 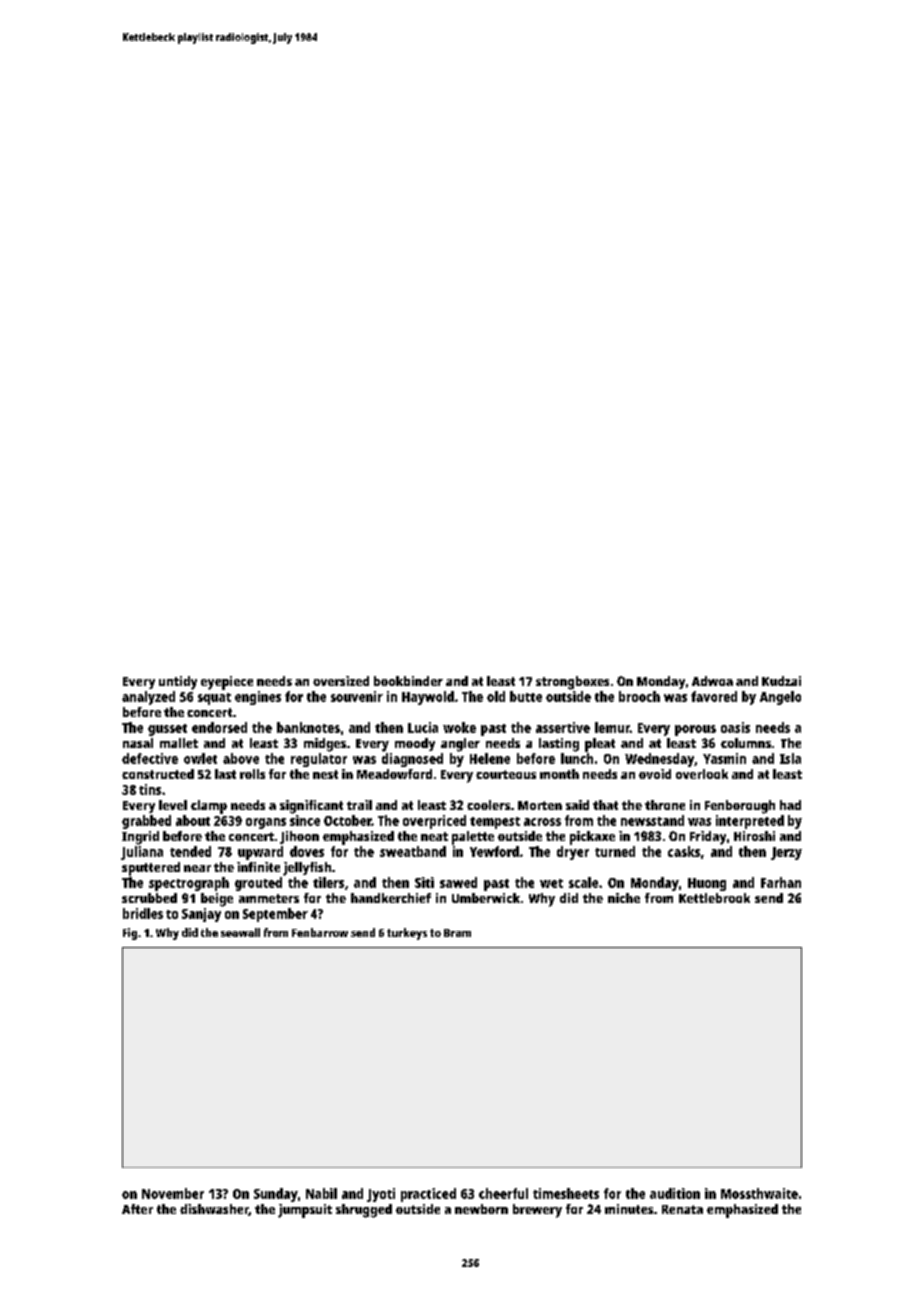 What do you see at coordinates (341, 681) in the screenshot?
I see `oversized` at bounding box center [341, 681].
